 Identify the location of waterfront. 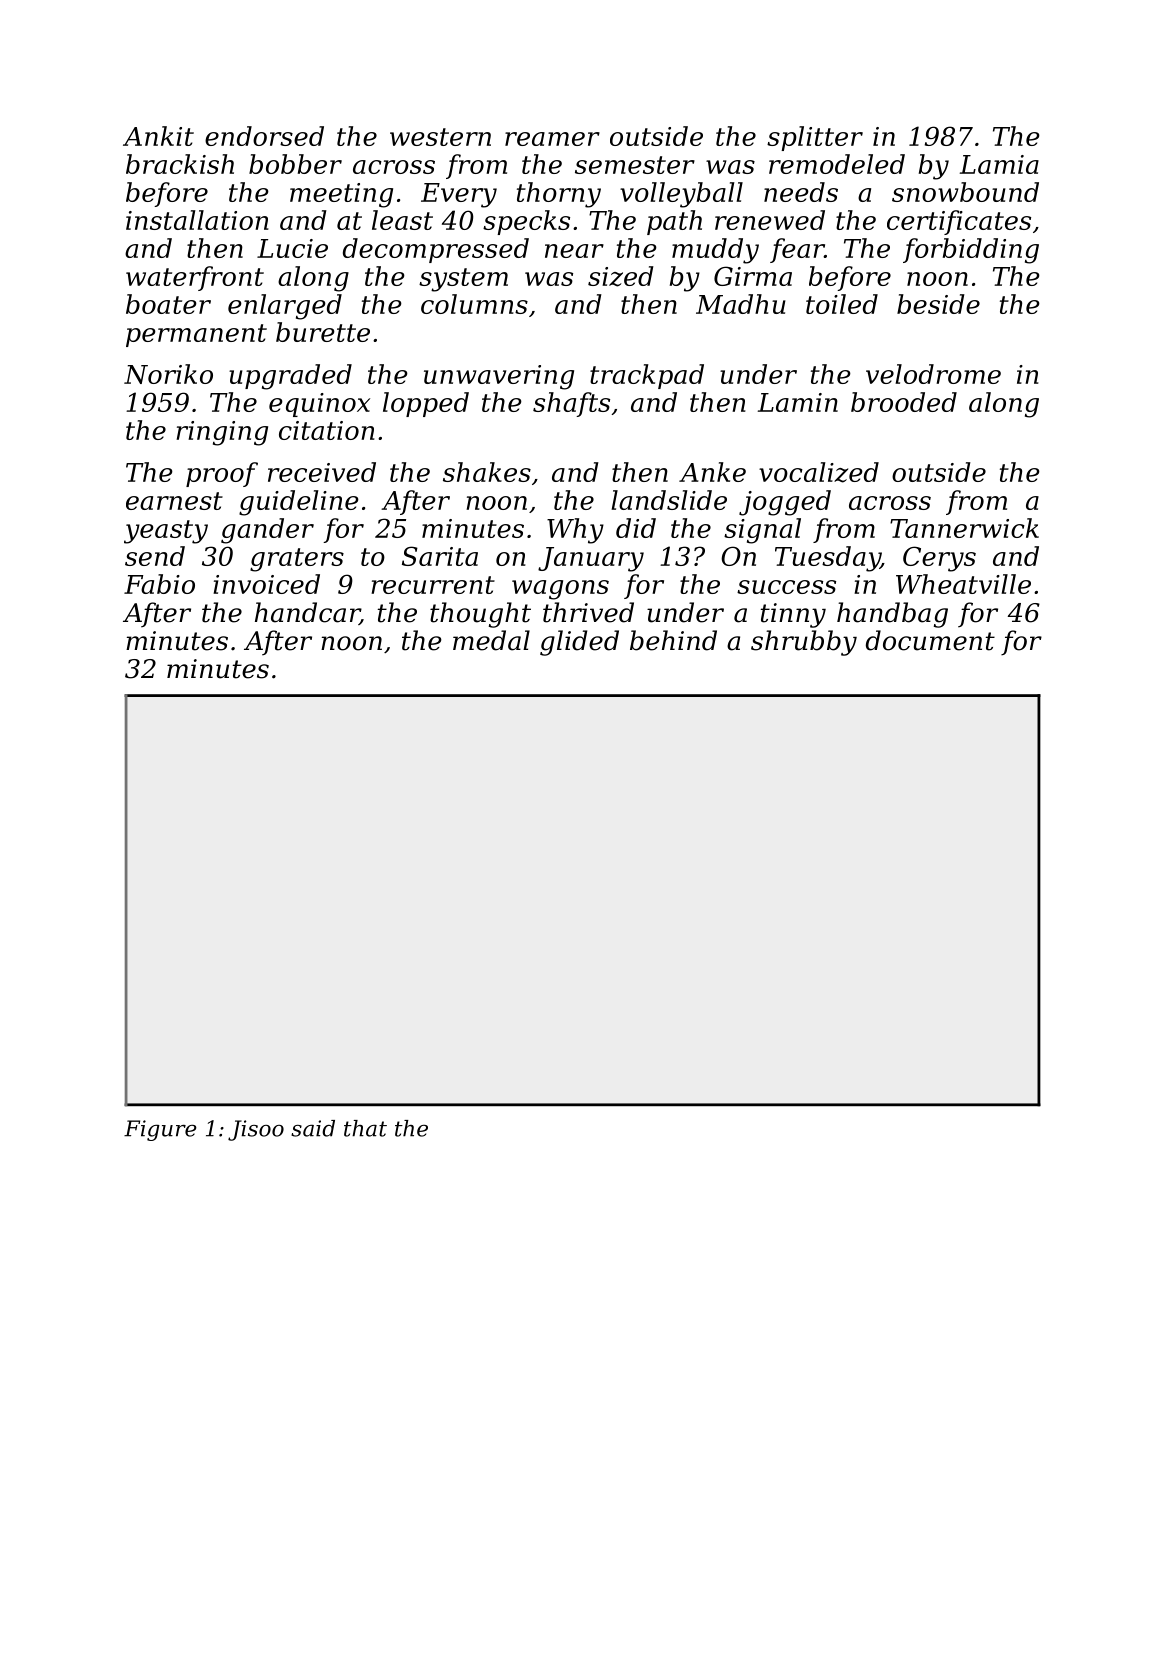
(195, 278).
